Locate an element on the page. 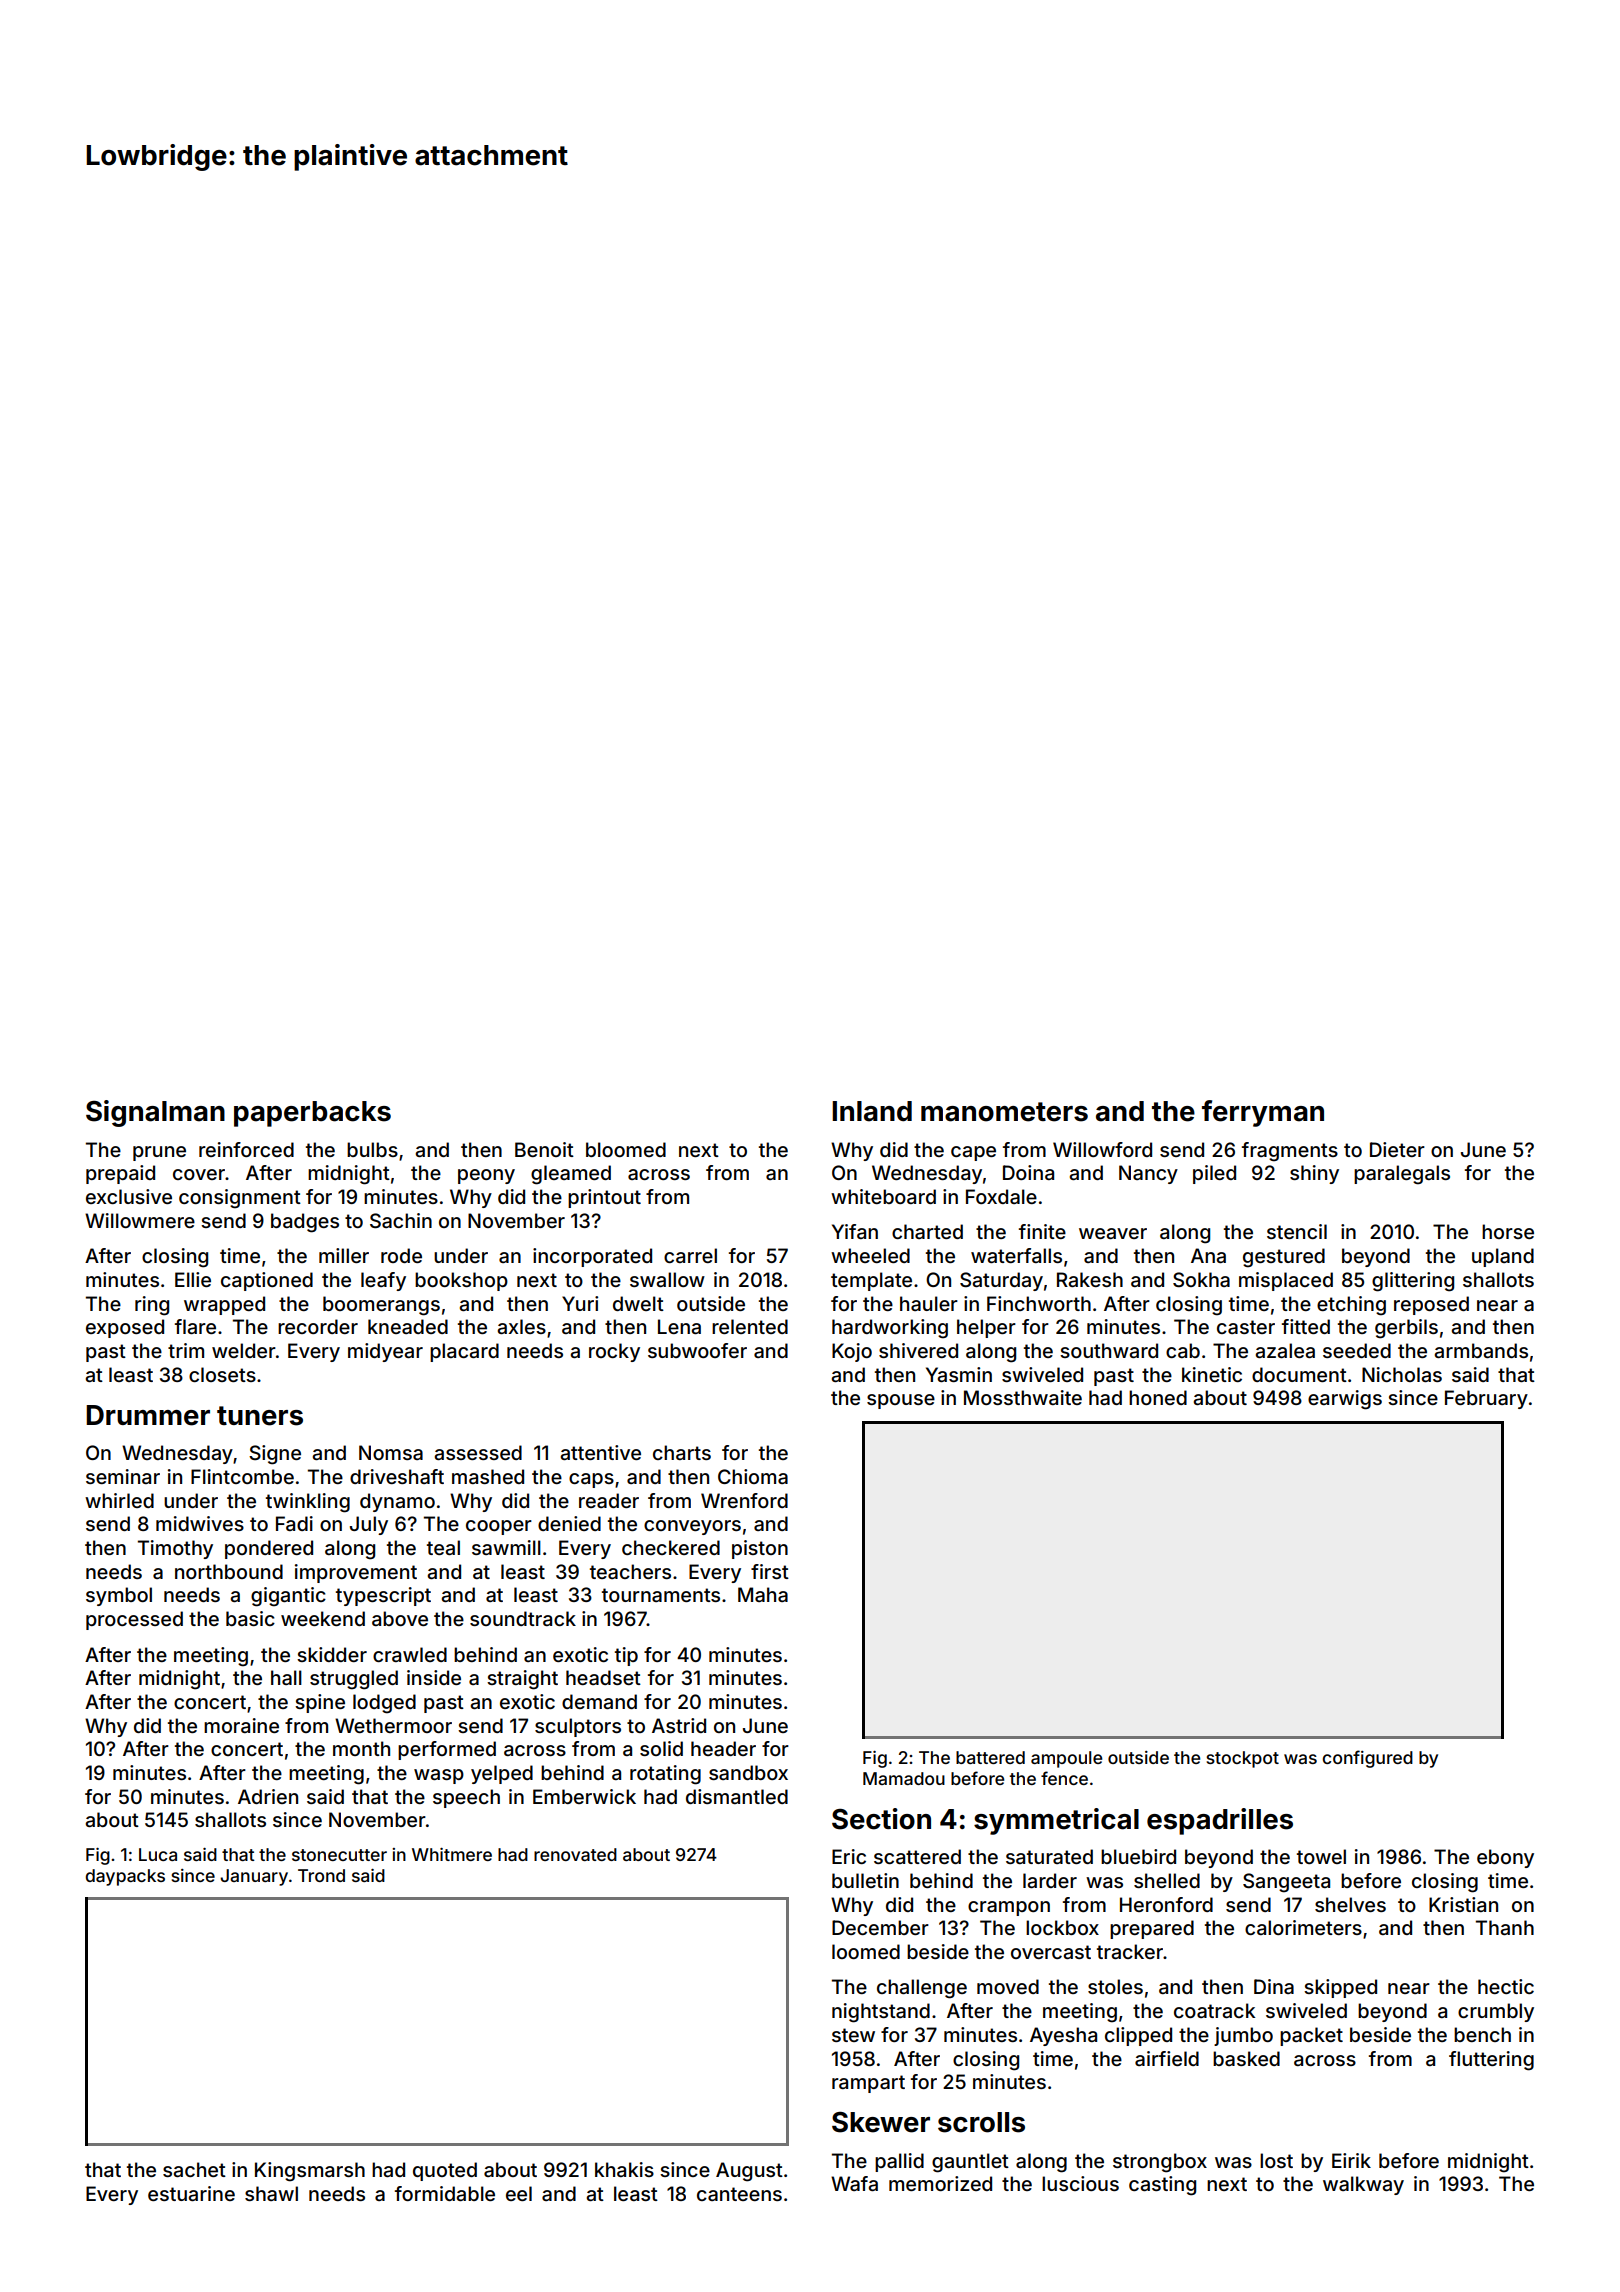 The width and height of the document is (1620, 2292). Yuri is located at coordinates (580, 1303).
